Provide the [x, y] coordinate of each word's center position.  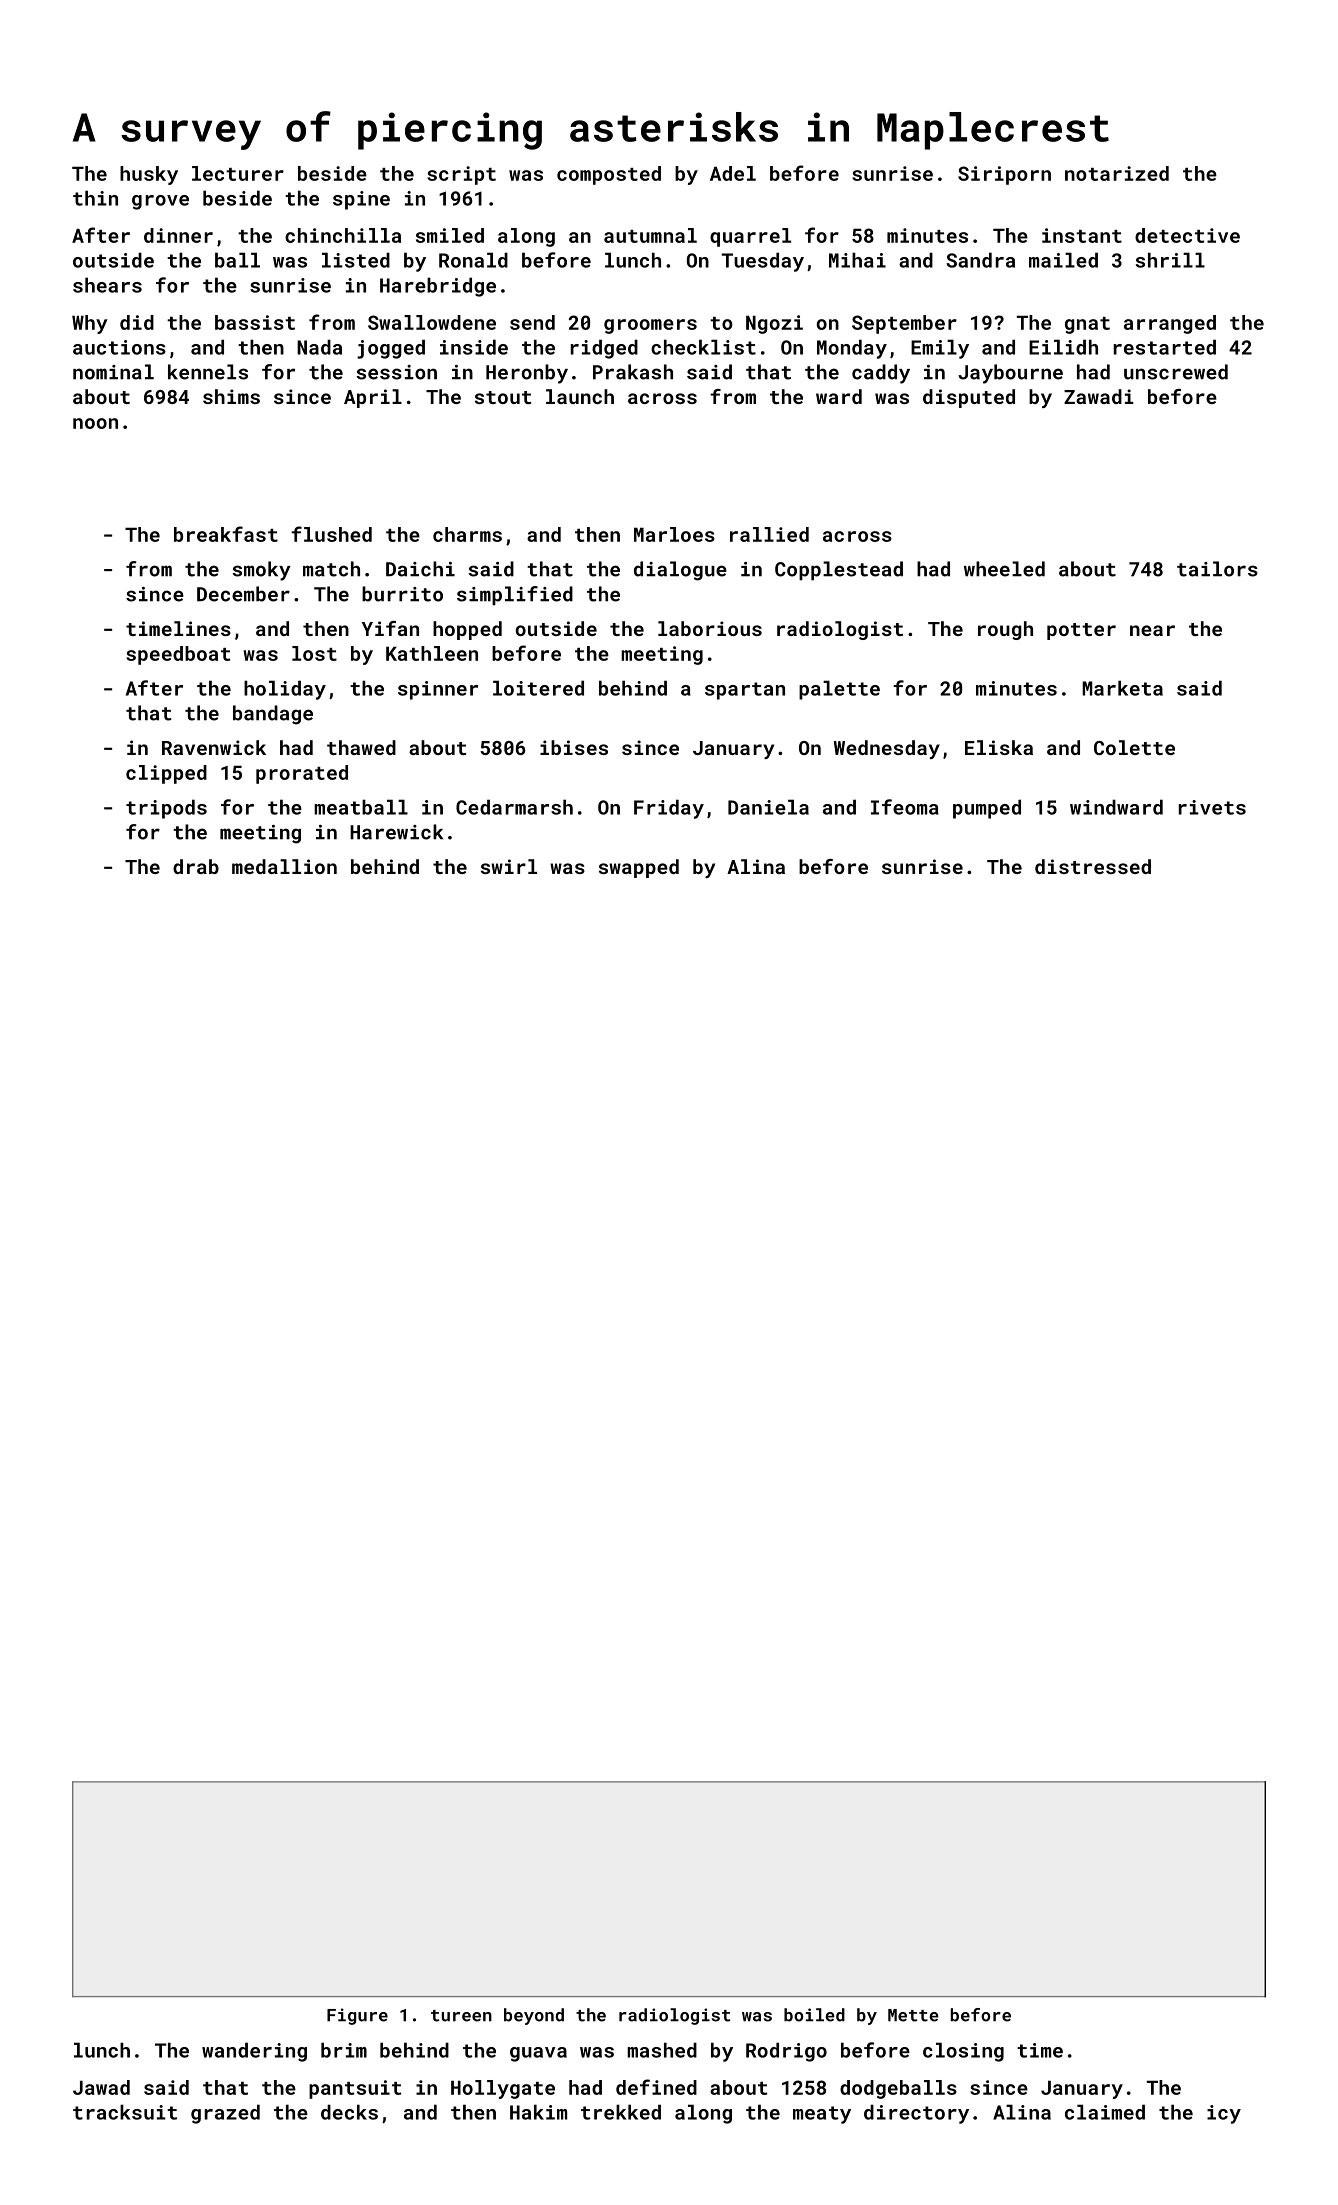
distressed [1093, 866]
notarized [1117, 173]
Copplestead [839, 570]
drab [196, 866]
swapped [639, 868]
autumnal [650, 235]
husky [149, 175]
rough [1005, 630]
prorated [302, 774]
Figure [357, 2016]
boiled [814, 2015]
